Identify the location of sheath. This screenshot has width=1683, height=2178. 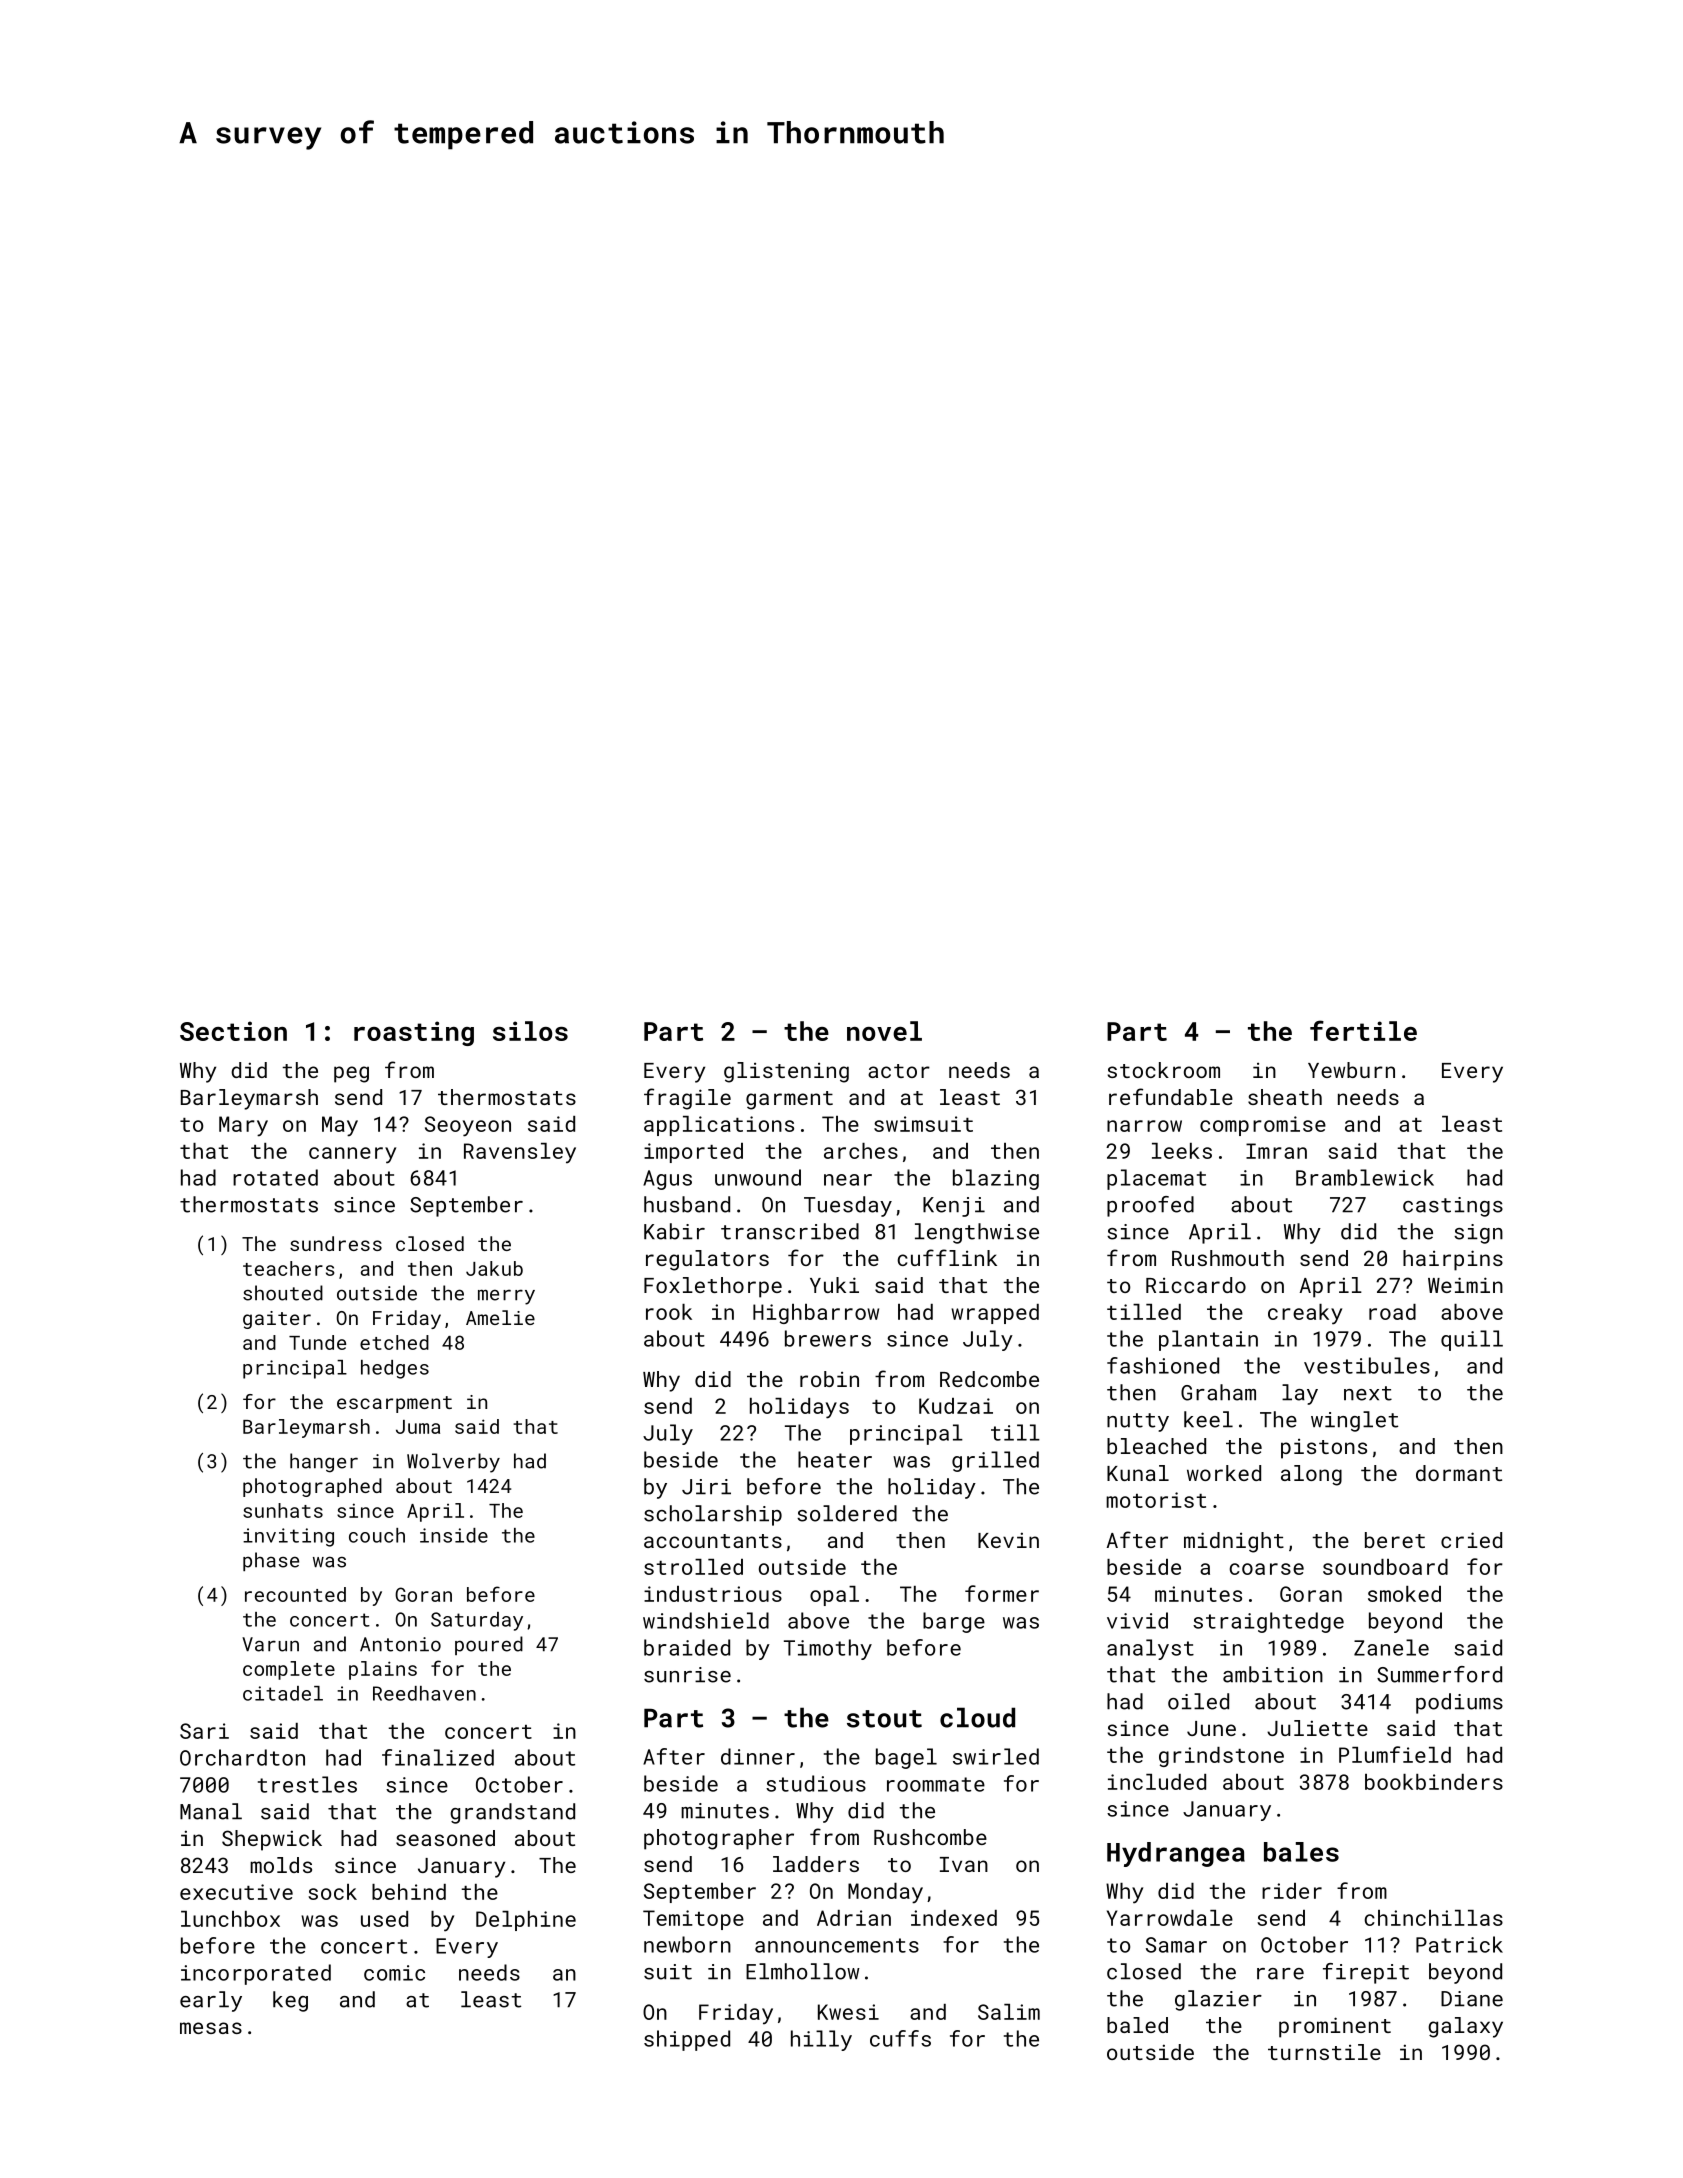
(1285, 1097).
